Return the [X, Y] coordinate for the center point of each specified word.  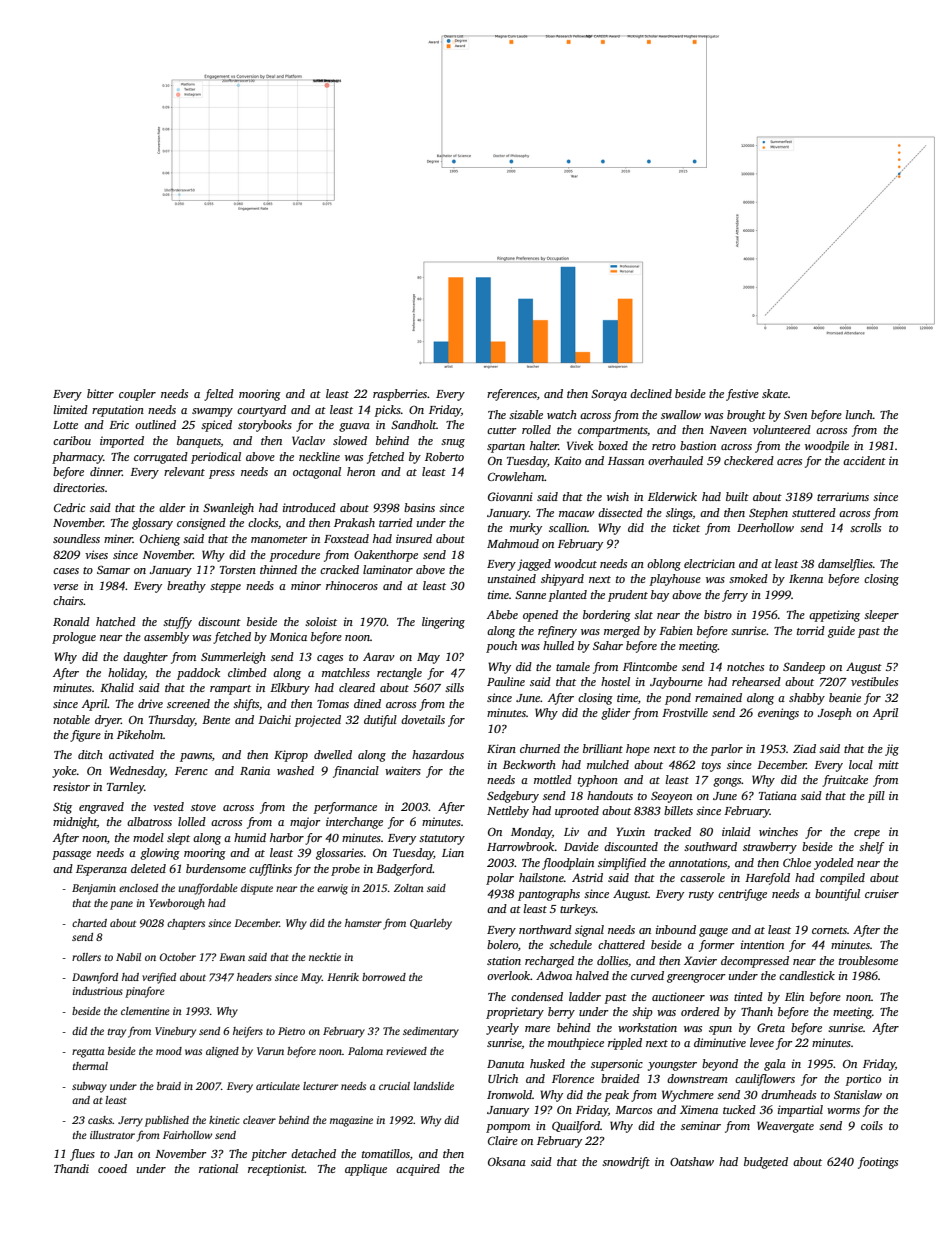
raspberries [400, 395]
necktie [325, 957]
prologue [74, 638]
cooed [112, 1168]
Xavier [700, 960]
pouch [501, 647]
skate [775, 393]
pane [121, 905]
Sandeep [804, 668]
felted [219, 395]
